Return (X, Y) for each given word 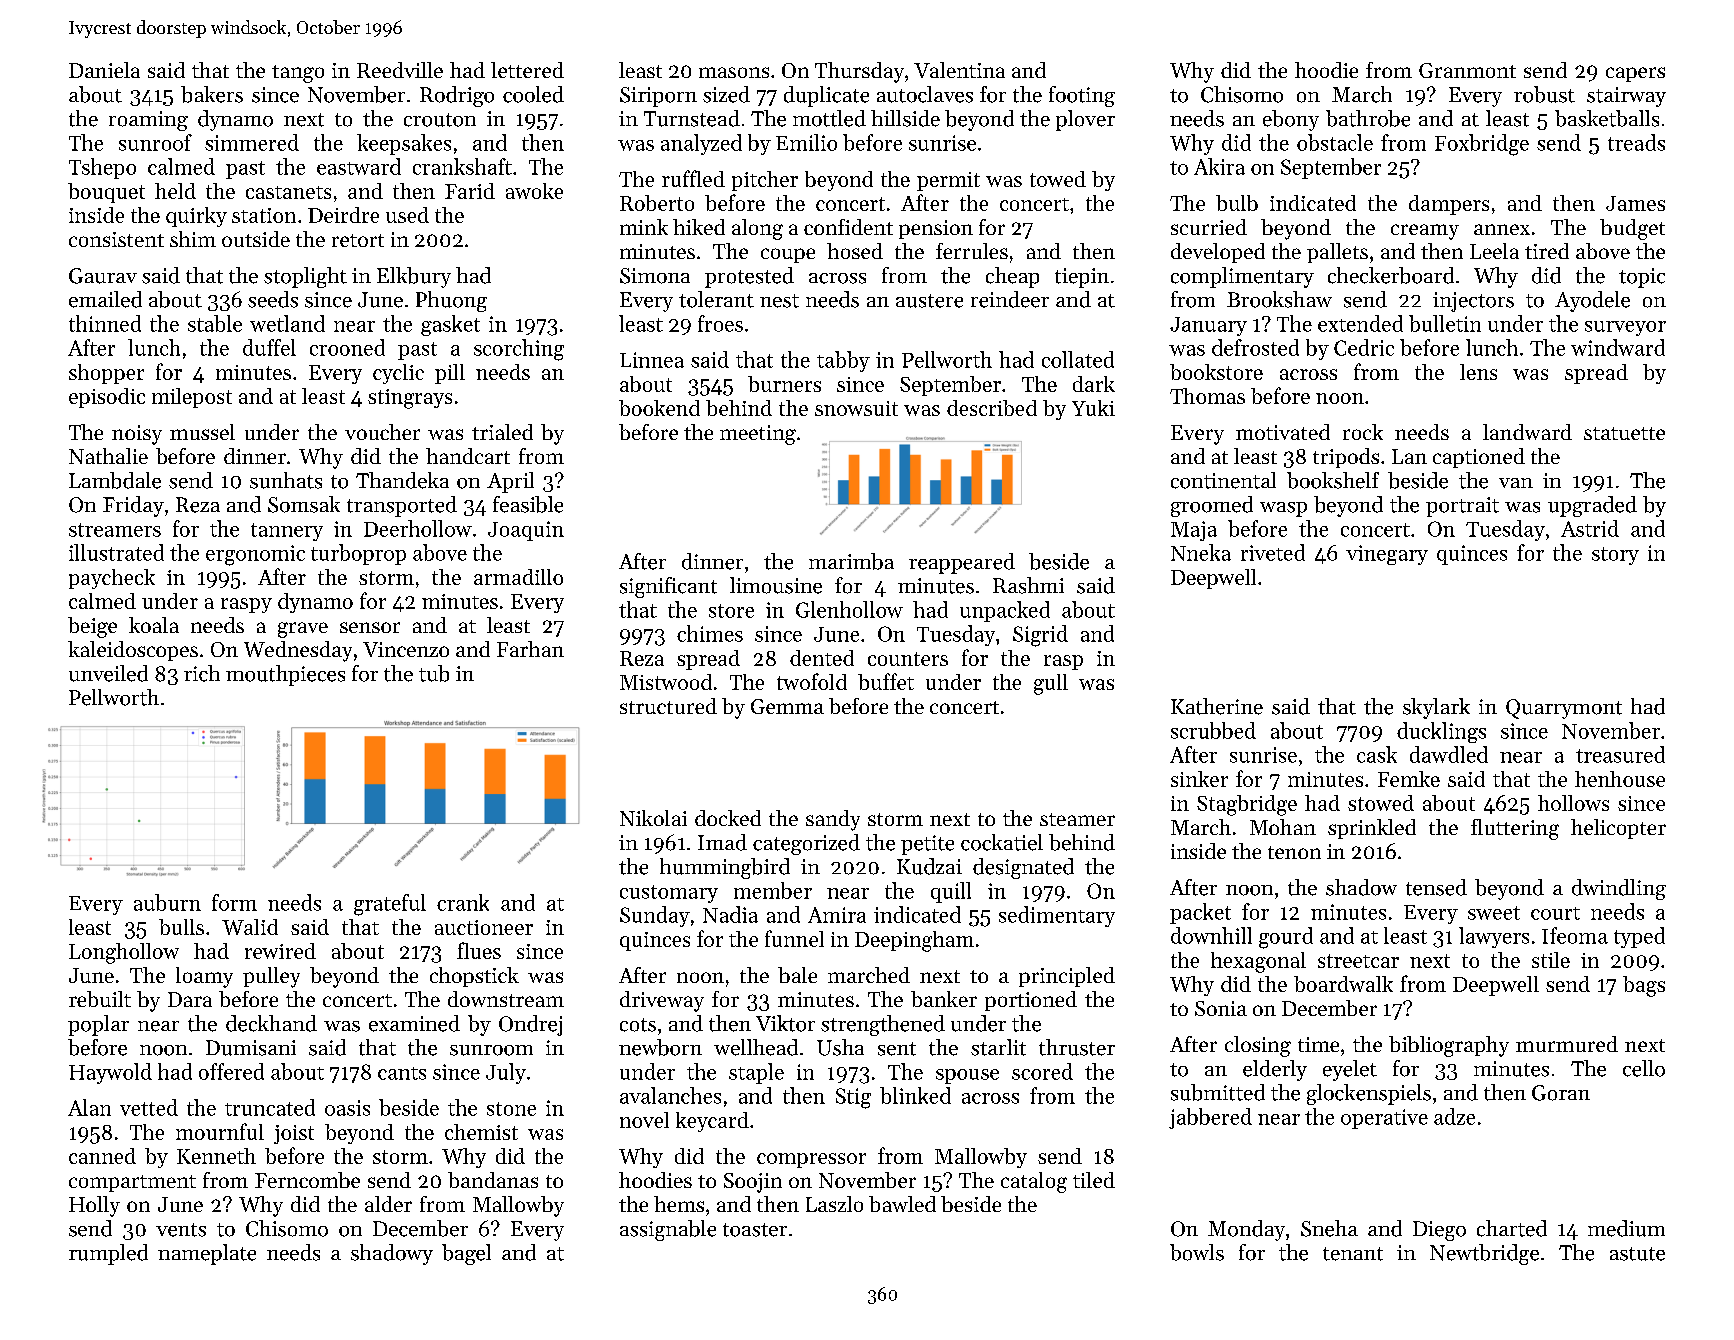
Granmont (1467, 70)
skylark (1436, 708)
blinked (915, 1095)
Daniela (104, 70)
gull (1051, 684)
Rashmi (1028, 585)
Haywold (110, 1073)
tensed (1436, 887)
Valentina (959, 70)
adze (1454, 1116)
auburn (167, 902)
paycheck (112, 579)
